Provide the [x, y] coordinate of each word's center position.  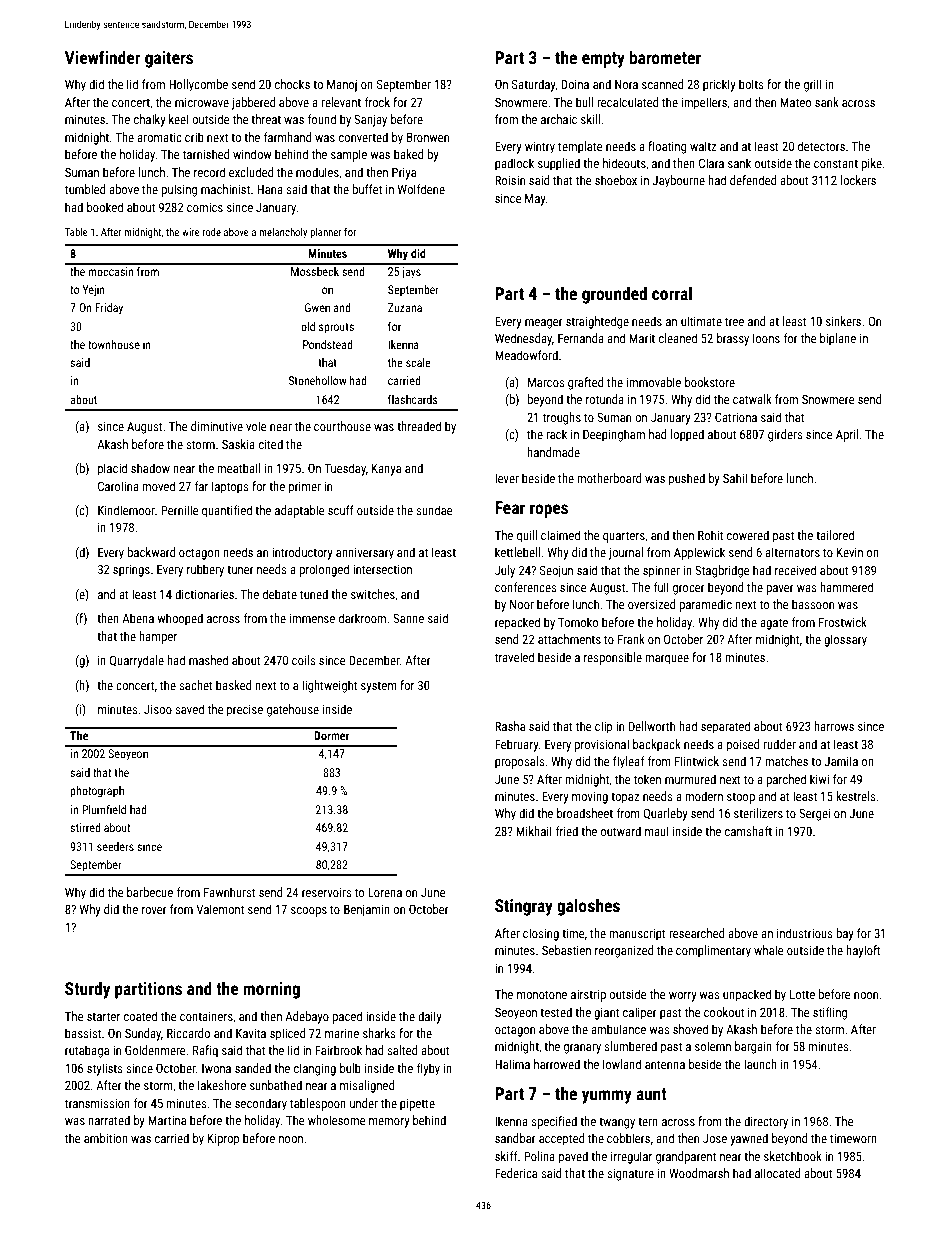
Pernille [180, 510]
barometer [665, 57]
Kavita [251, 1033]
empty [603, 60]
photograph [97, 792]
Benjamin [367, 910]
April [847, 435]
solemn [713, 1046]
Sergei [814, 814]
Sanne [408, 618]
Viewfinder [102, 57]
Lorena [385, 892]
